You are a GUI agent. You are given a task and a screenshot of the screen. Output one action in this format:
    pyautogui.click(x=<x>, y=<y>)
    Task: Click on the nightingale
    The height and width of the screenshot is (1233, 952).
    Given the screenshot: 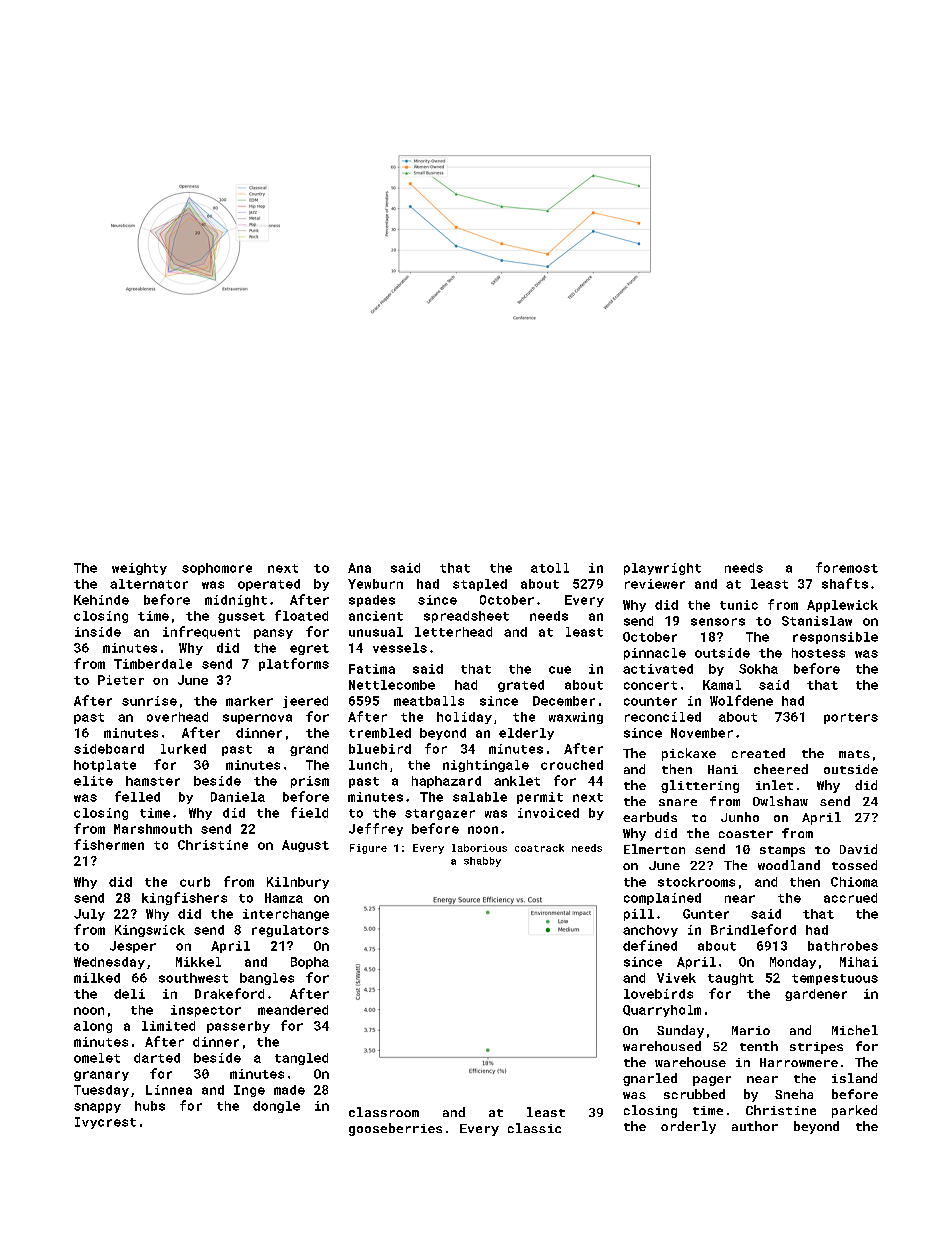 What is the action you would take?
    pyautogui.click(x=486, y=766)
